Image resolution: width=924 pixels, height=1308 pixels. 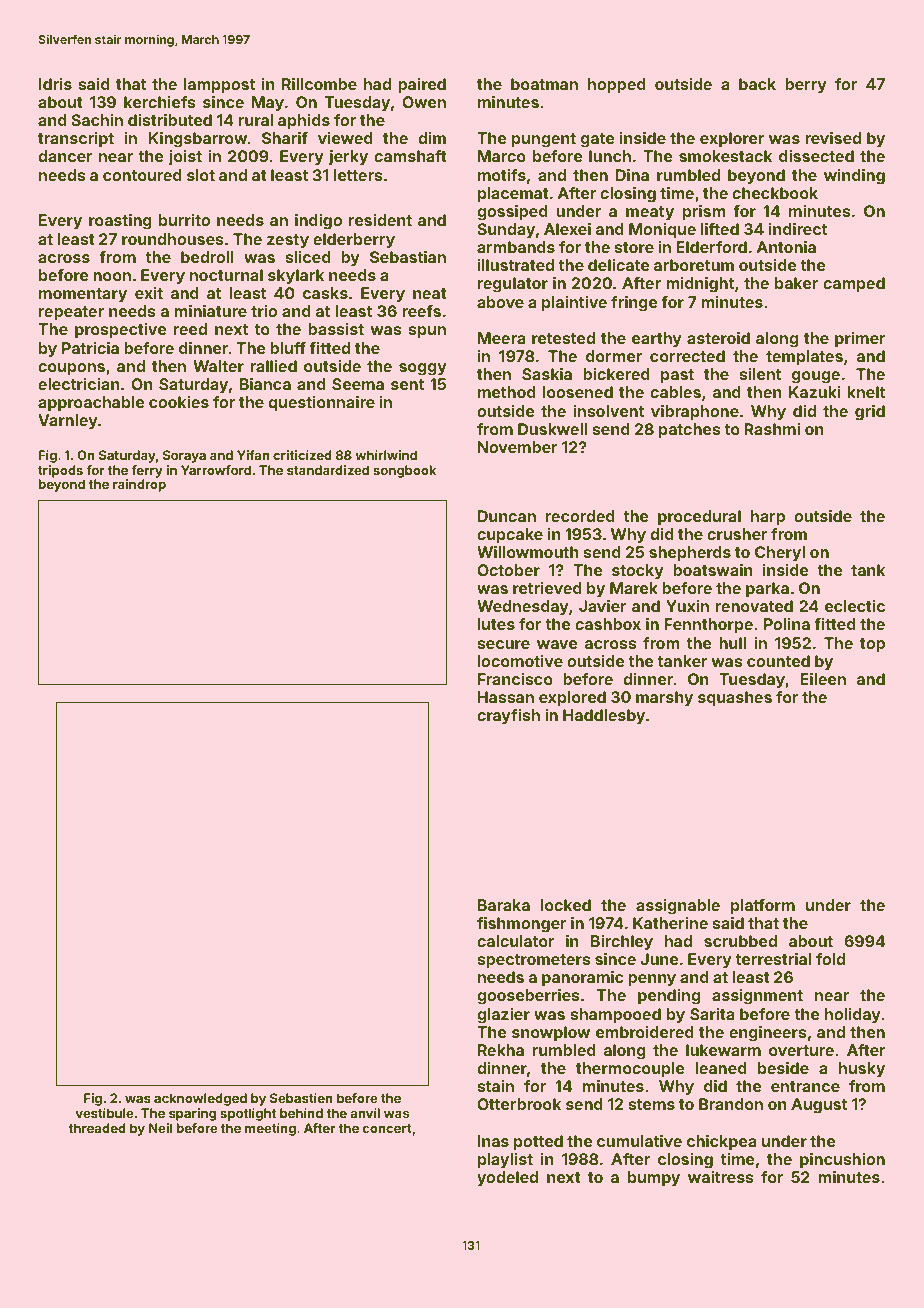 What do you see at coordinates (500, 302) in the screenshot?
I see `above` at bounding box center [500, 302].
